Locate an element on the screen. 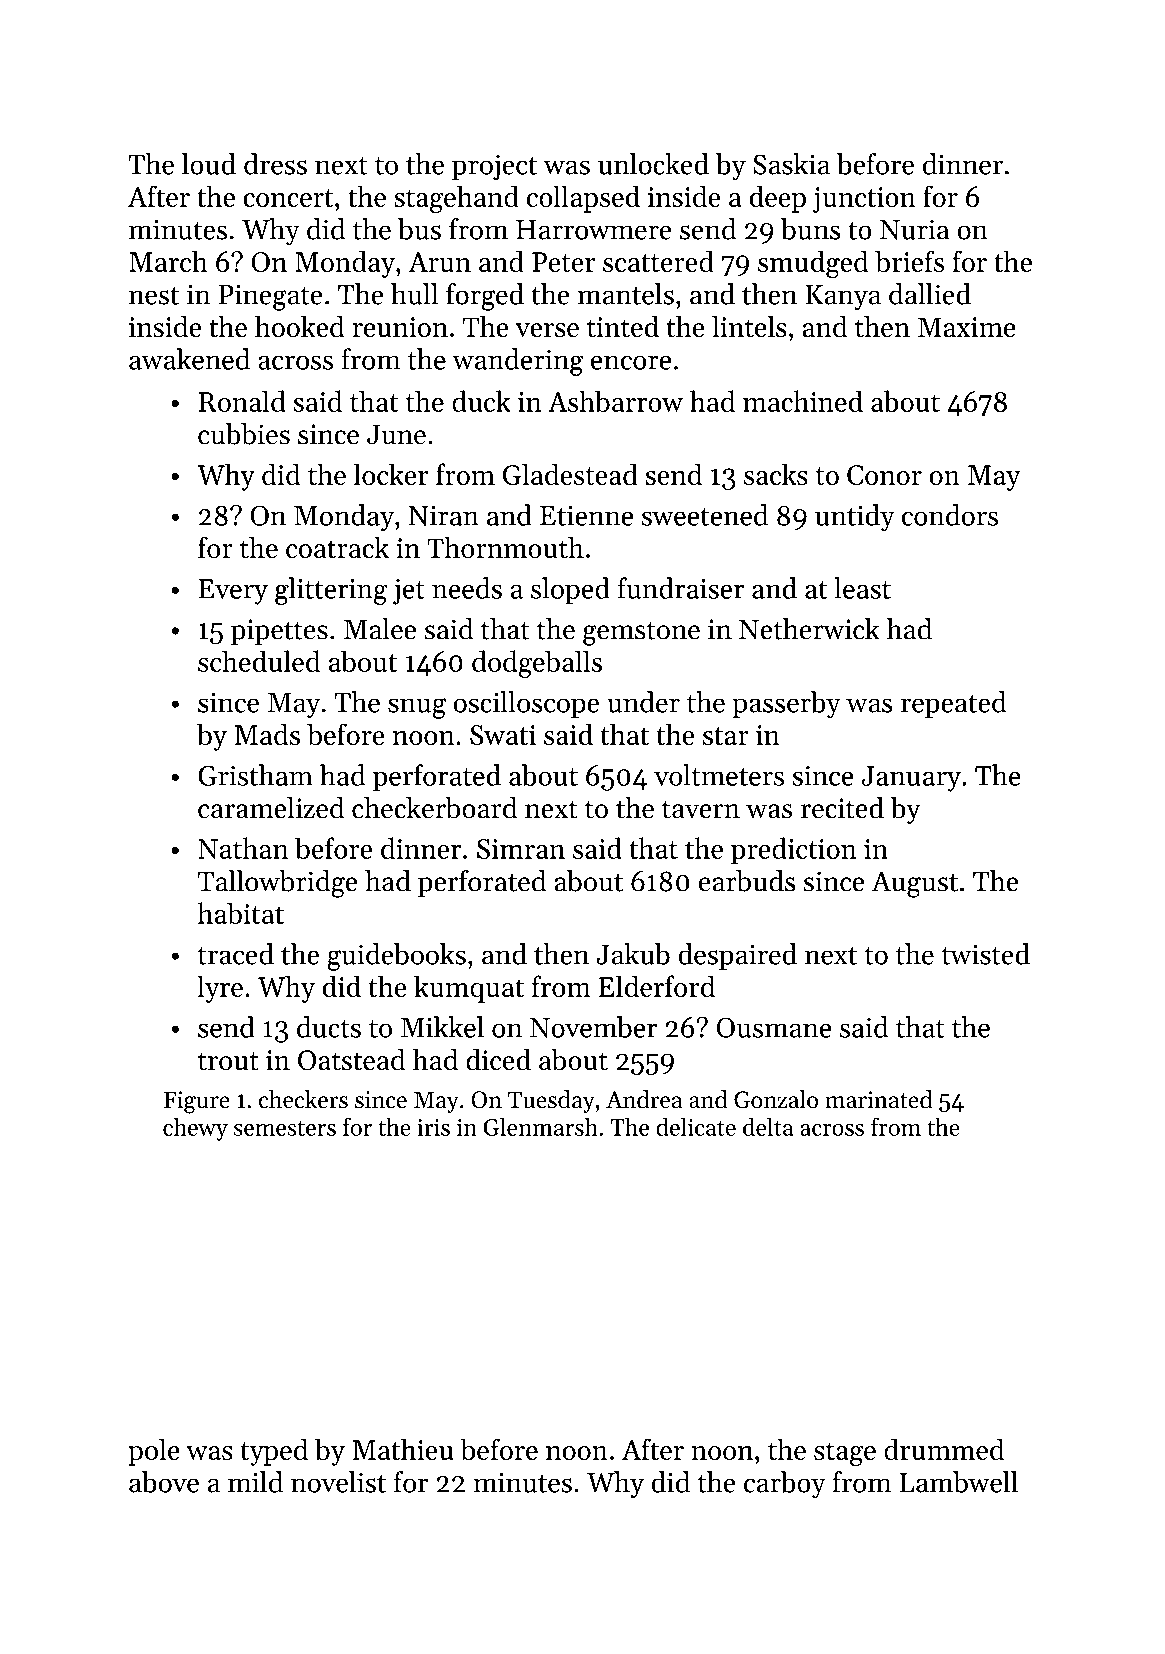 Image resolution: width=1165 pixels, height=1654 pixels. Mathieu is located at coordinates (402, 1449).
